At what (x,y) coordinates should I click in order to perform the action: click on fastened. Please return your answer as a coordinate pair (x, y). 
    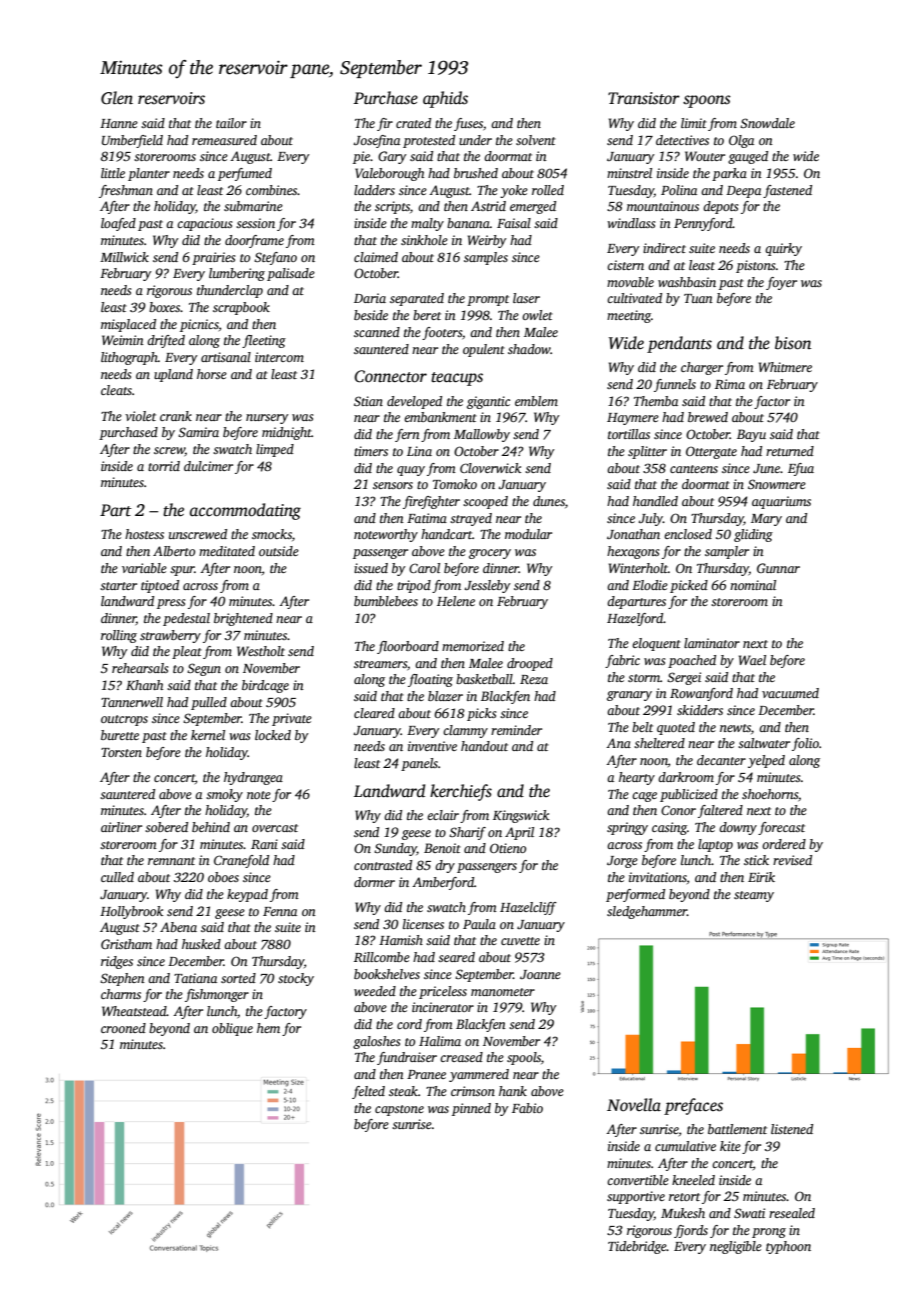
    Looking at the image, I should click on (787, 191).
